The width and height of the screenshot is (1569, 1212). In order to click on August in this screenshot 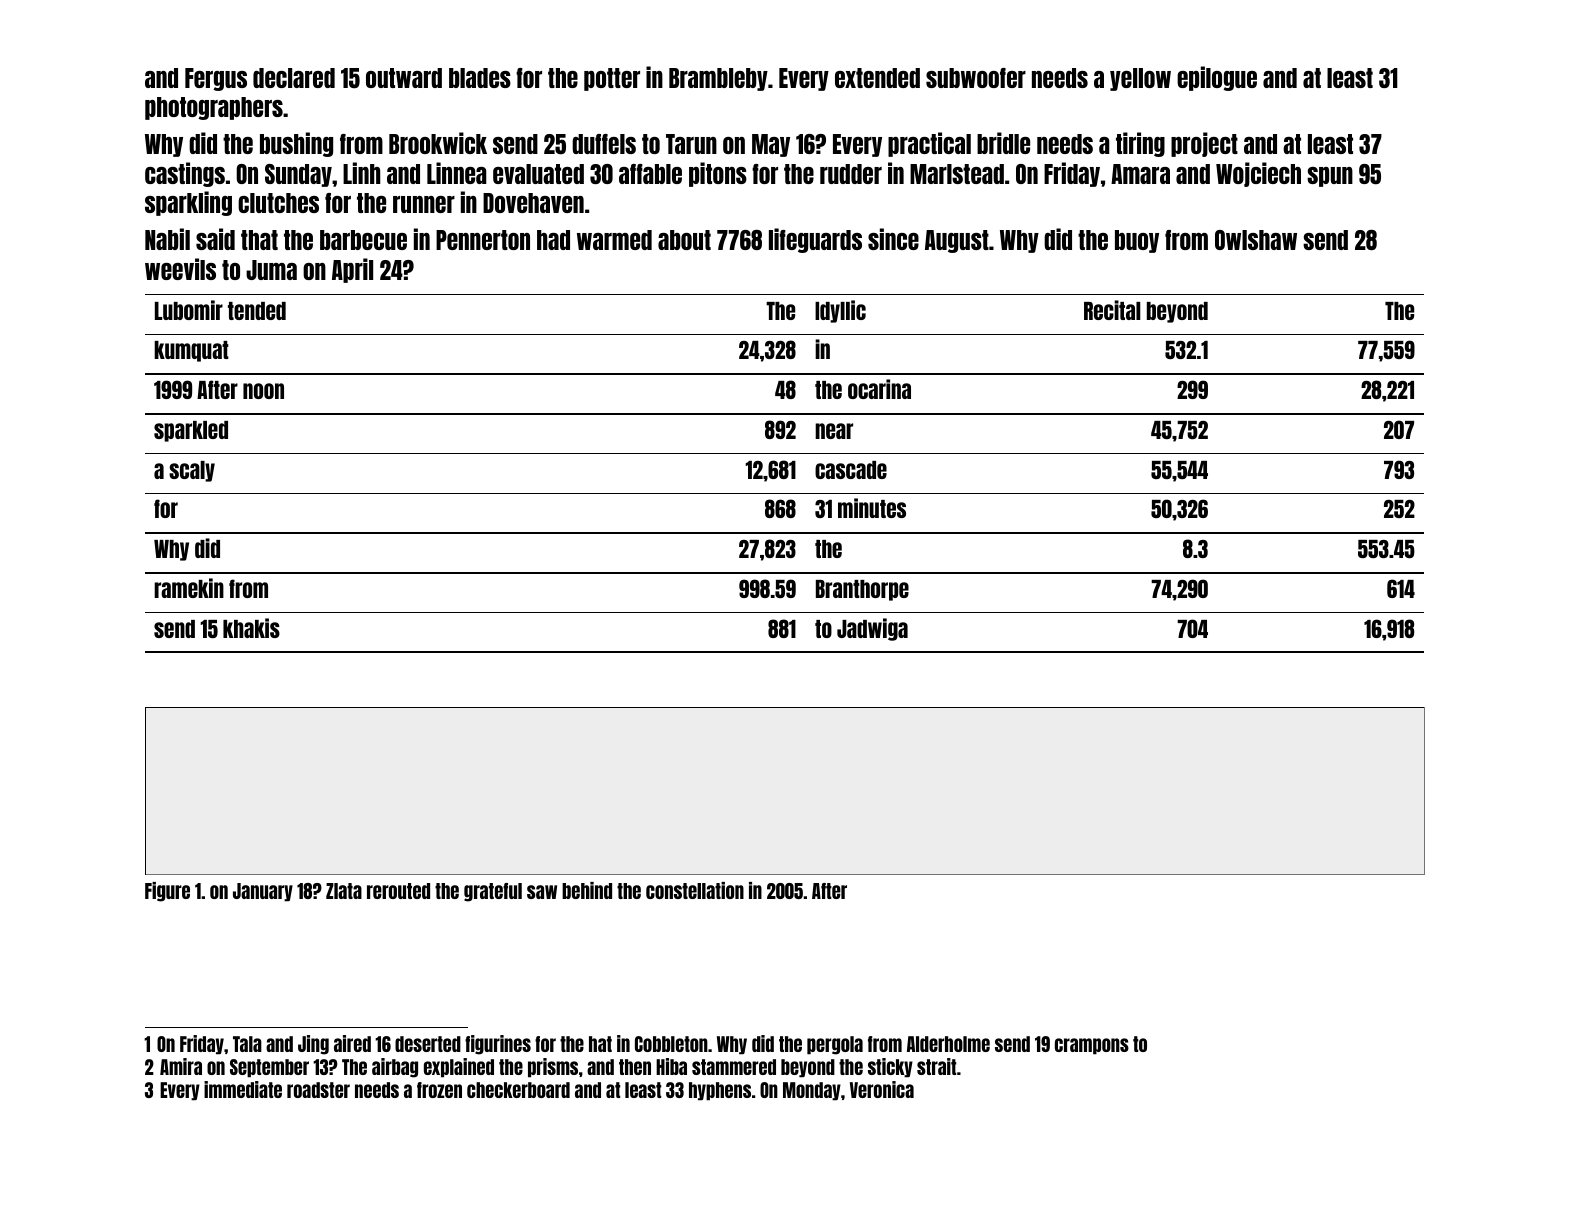, I will do `click(957, 241)`.
